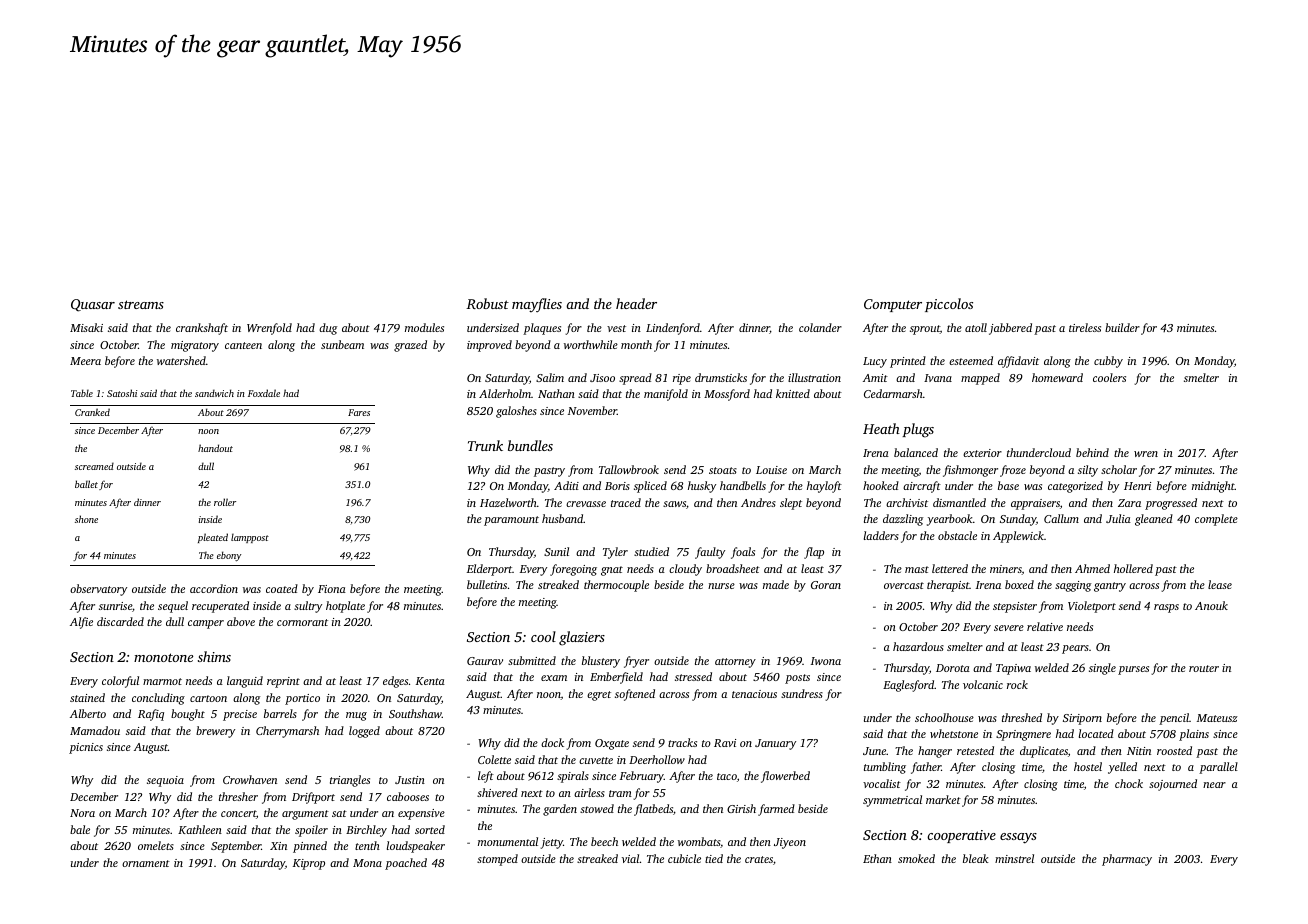 The height and width of the image is (924, 1308). What do you see at coordinates (243, 345) in the image?
I see `canteen` at bounding box center [243, 345].
